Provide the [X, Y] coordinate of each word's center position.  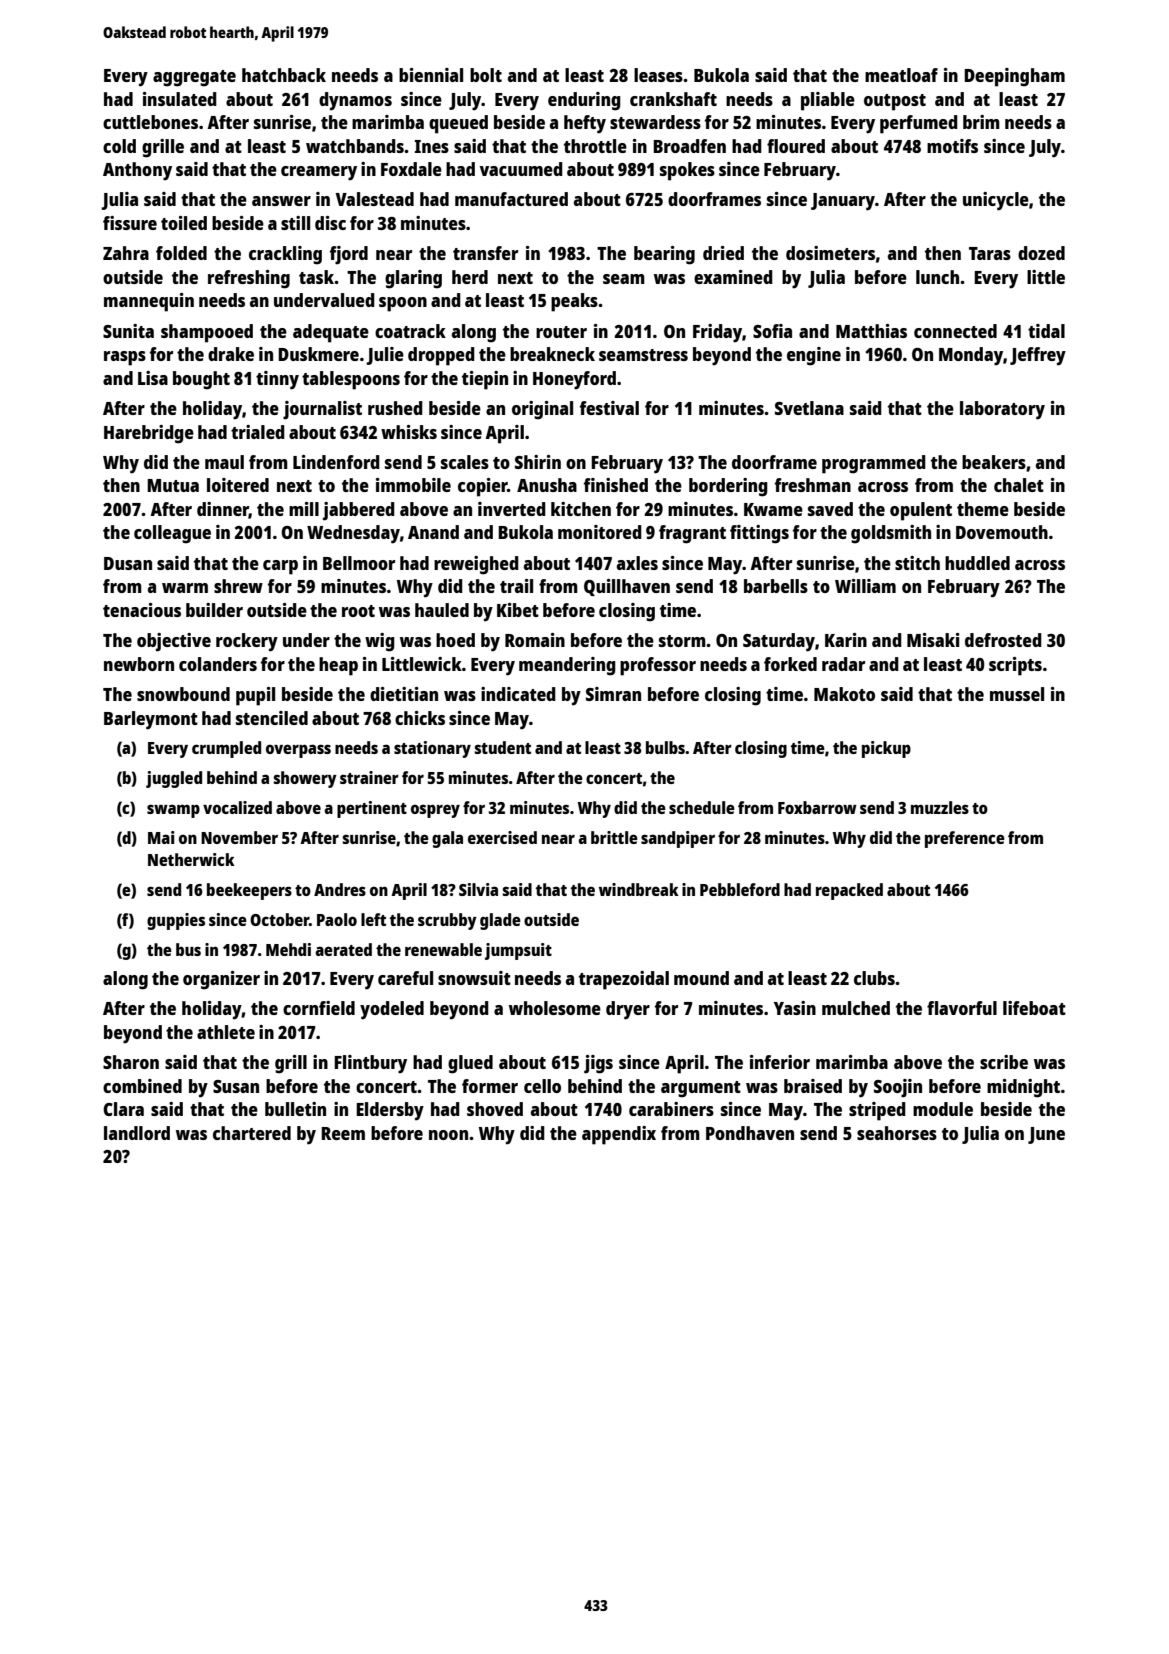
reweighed [476, 565]
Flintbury [370, 1064]
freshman [813, 485]
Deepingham [1014, 77]
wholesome [555, 1008]
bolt [486, 75]
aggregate [194, 78]
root [358, 611]
